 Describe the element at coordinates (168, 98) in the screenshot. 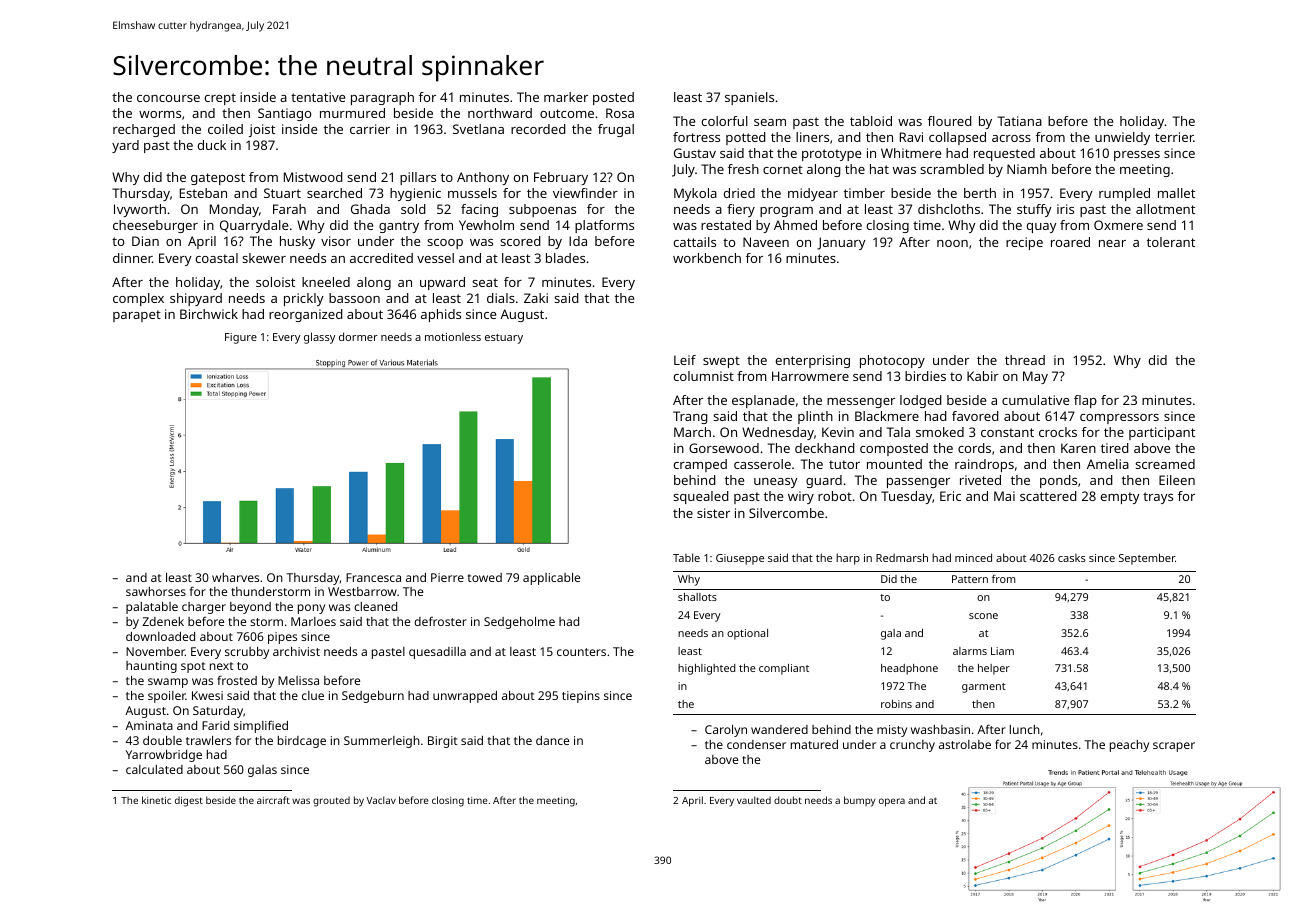

I see `concourse` at that location.
